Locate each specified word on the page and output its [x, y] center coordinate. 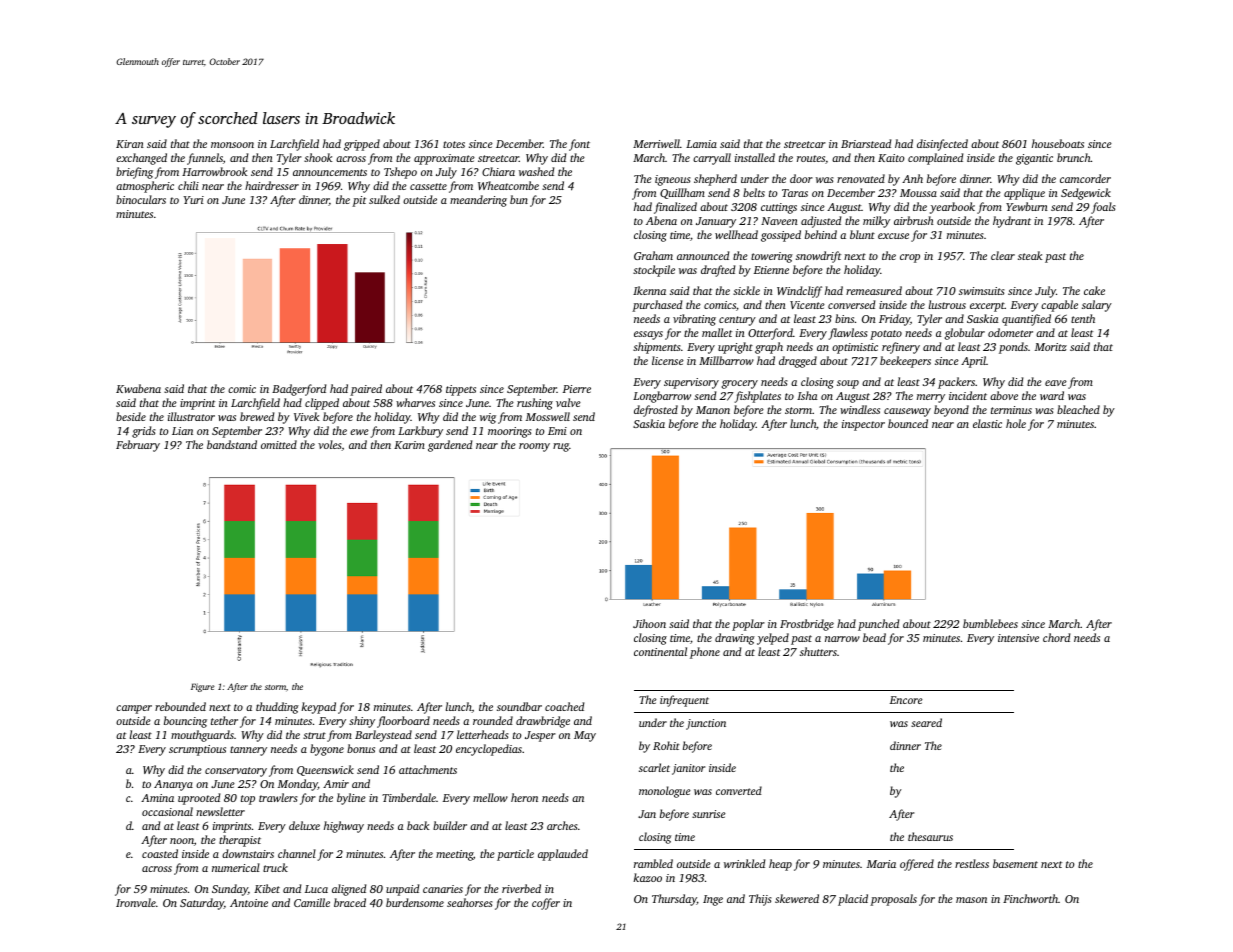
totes [454, 144]
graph [769, 348]
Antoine [249, 903]
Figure [203, 687]
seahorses [470, 902]
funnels [205, 159]
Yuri [193, 200]
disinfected [942, 145]
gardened [450, 446]
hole [1016, 423]
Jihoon [649, 623]
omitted [279, 444]
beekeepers [905, 362]
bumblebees [990, 623]
